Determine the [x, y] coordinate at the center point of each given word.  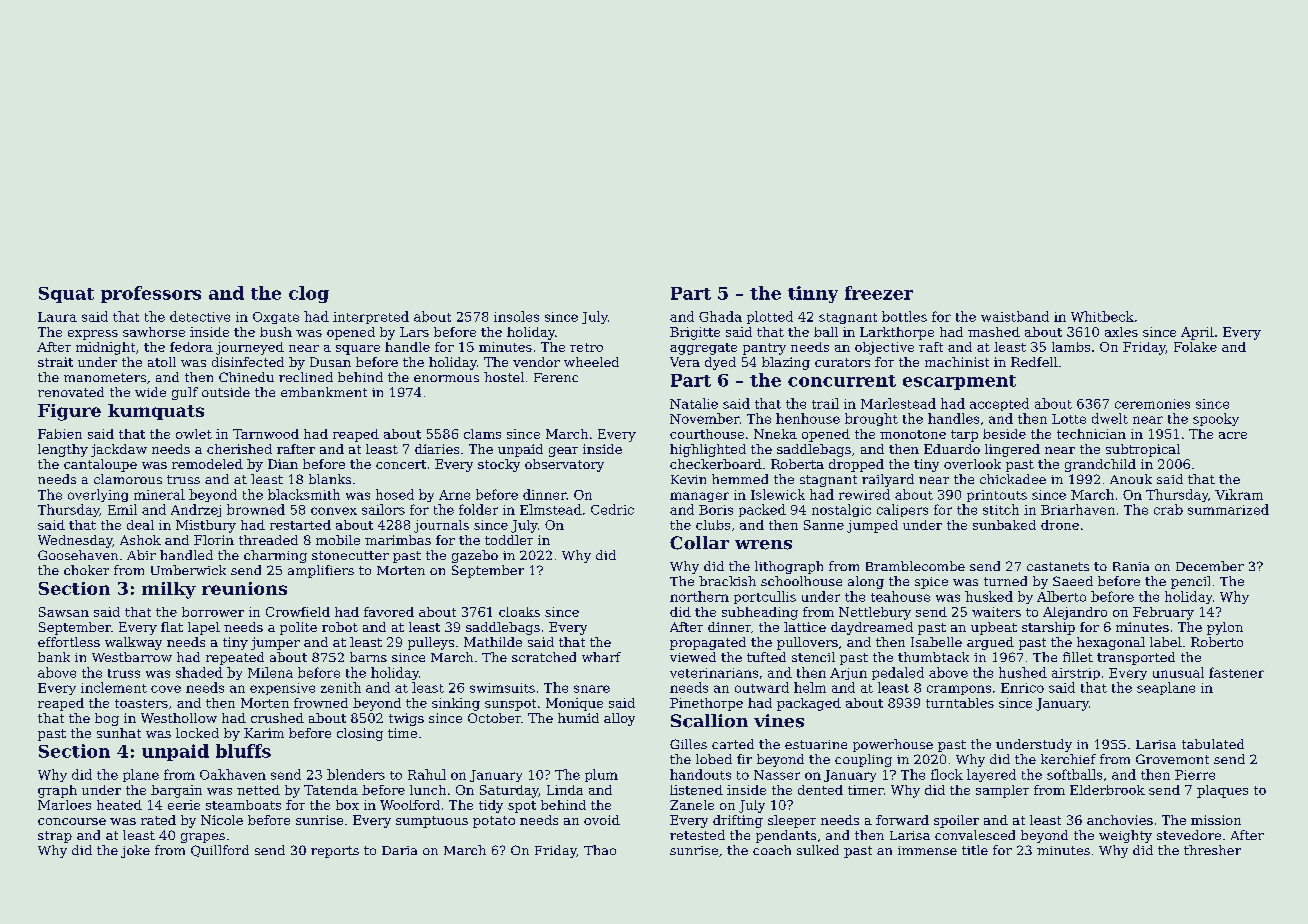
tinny [813, 294]
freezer [879, 293]
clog [309, 294]
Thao [600, 850]
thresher [1212, 850]
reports [335, 852]
